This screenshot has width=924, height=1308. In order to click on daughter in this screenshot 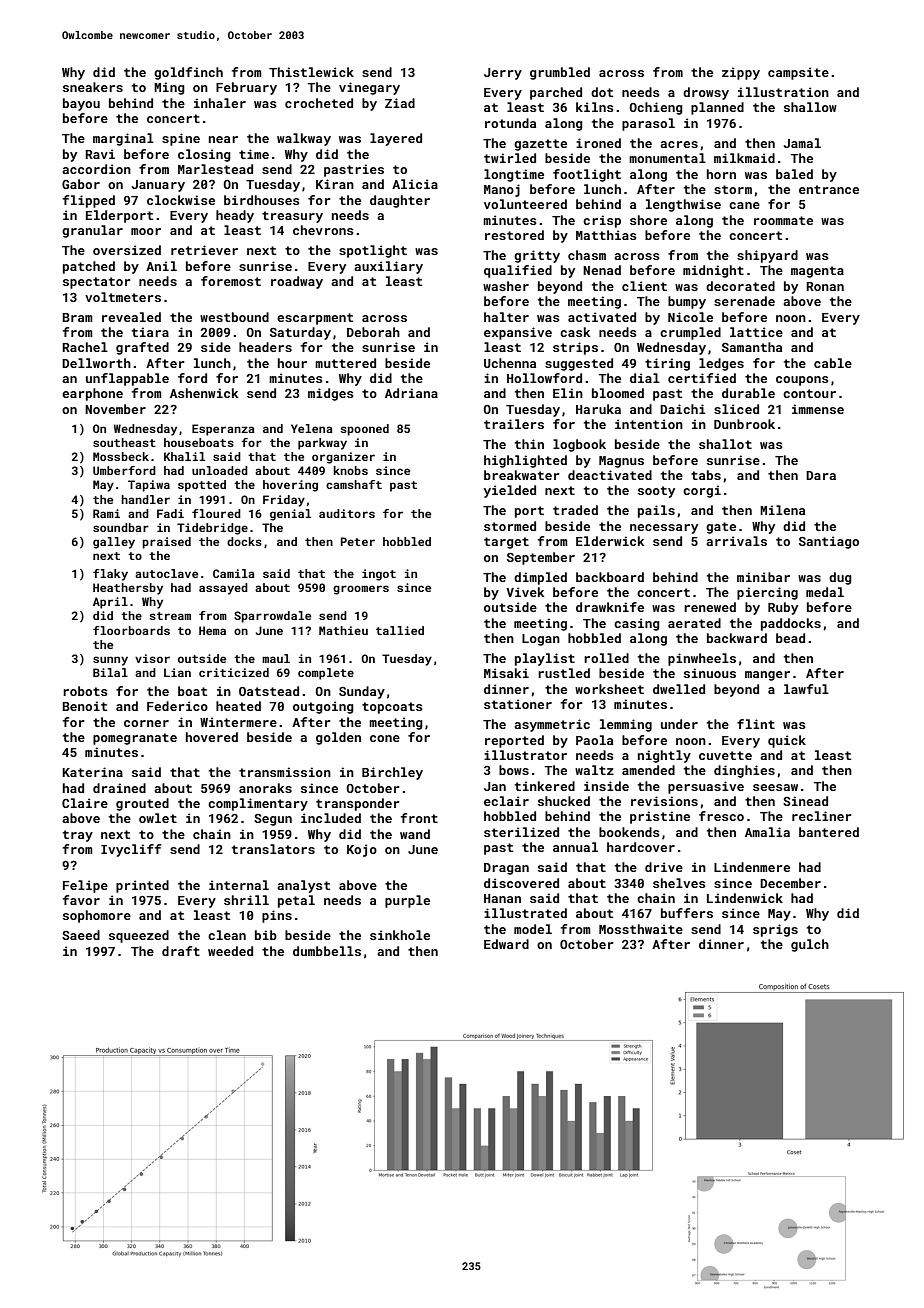, I will do `click(400, 201)`.
